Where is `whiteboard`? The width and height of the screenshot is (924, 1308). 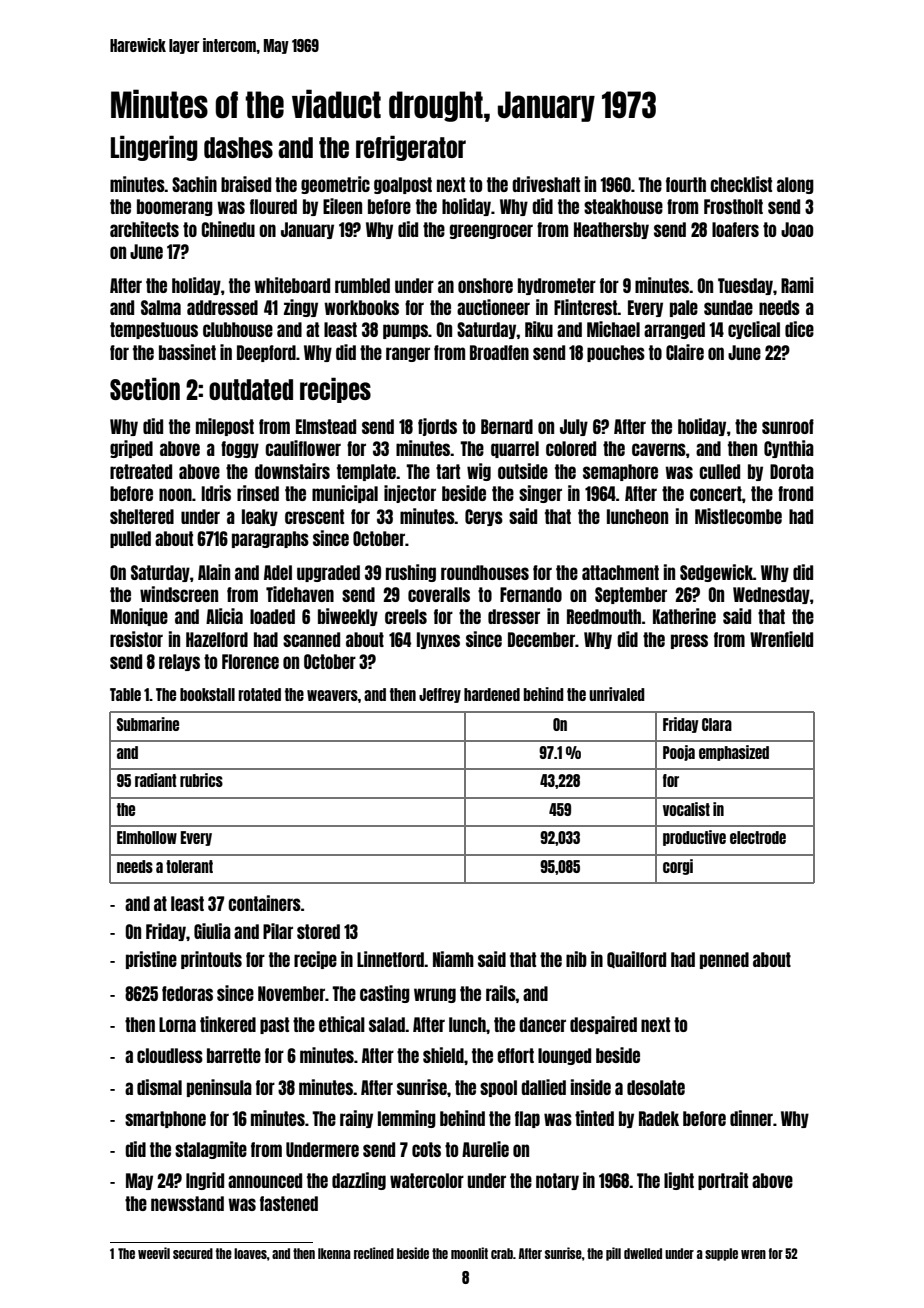
whiteboard is located at coordinates (292, 285).
